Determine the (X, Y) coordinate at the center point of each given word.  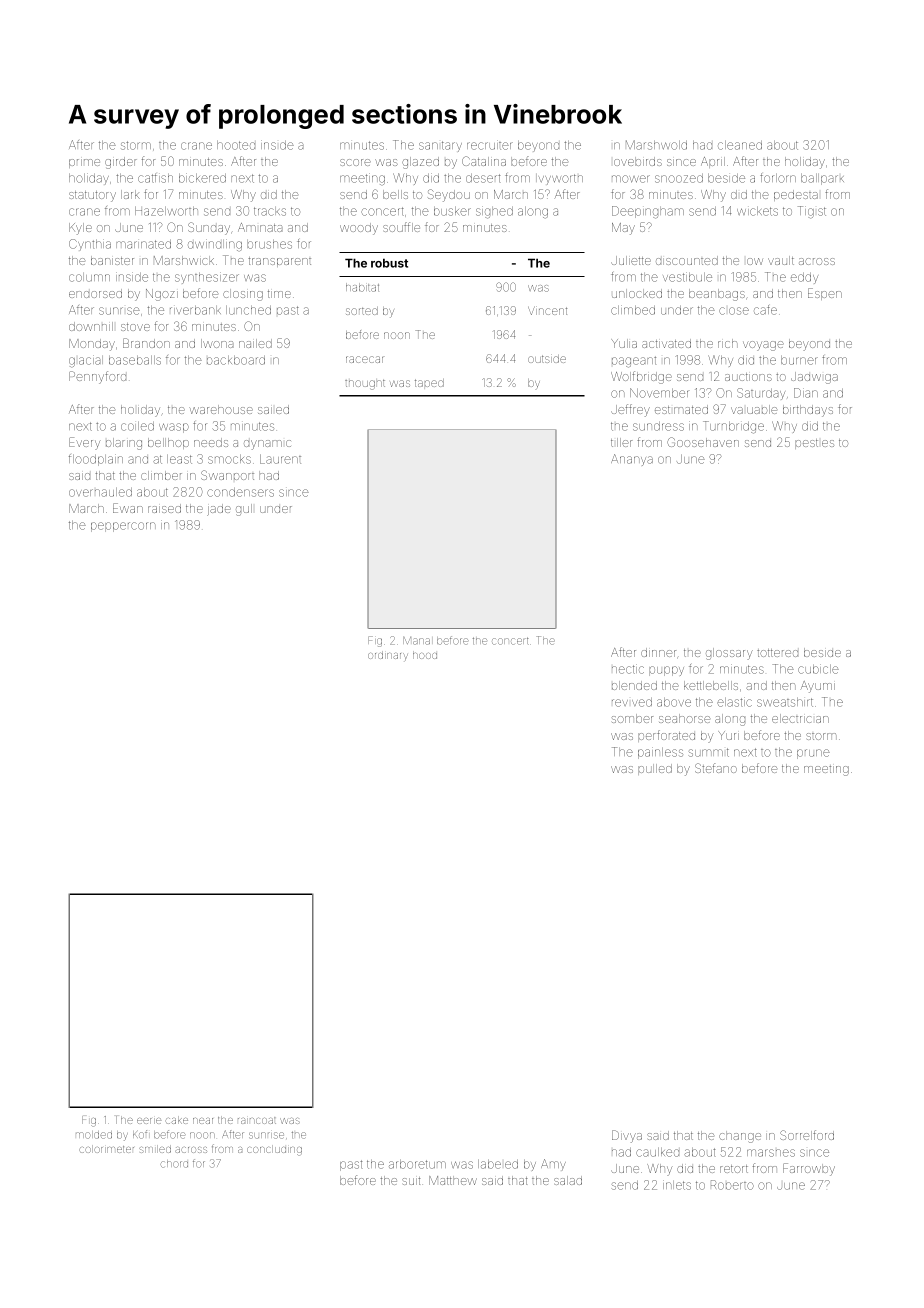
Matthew (453, 1180)
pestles (814, 444)
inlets (677, 1185)
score (355, 162)
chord (174, 1164)
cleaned (740, 145)
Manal (416, 641)
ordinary (388, 655)
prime (84, 163)
